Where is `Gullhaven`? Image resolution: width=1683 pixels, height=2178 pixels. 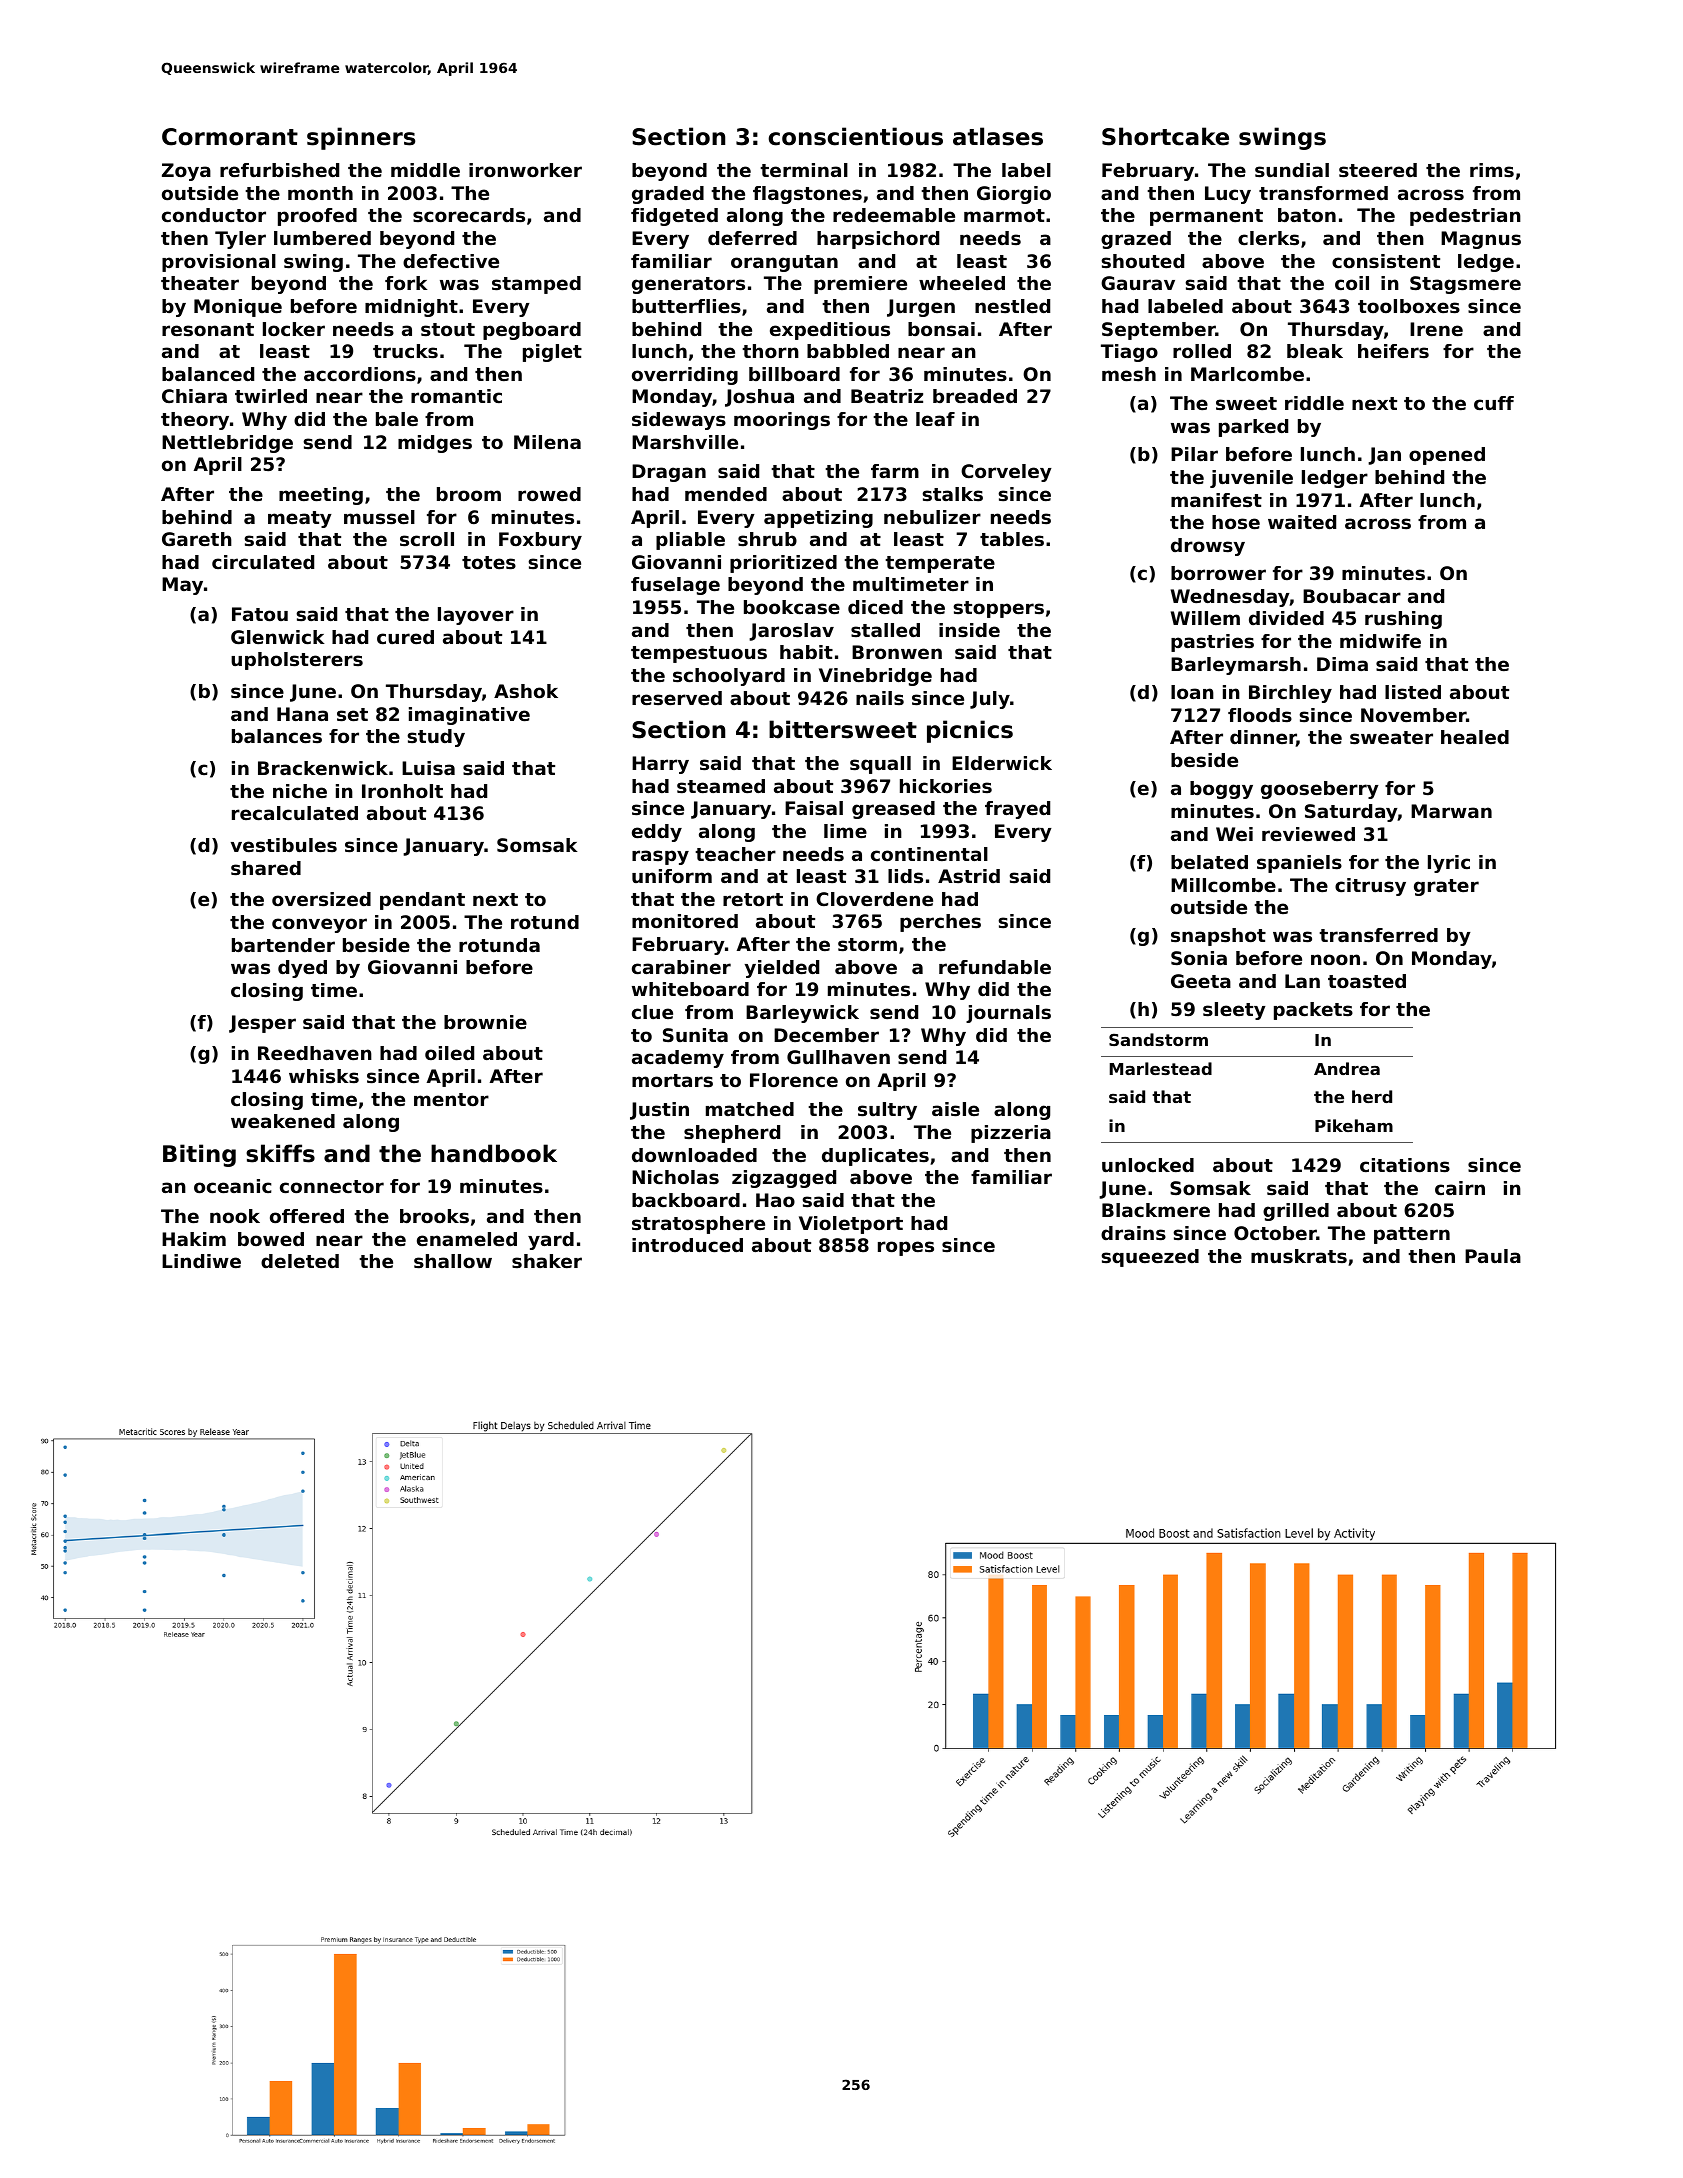
Gullhaven is located at coordinates (838, 1057).
